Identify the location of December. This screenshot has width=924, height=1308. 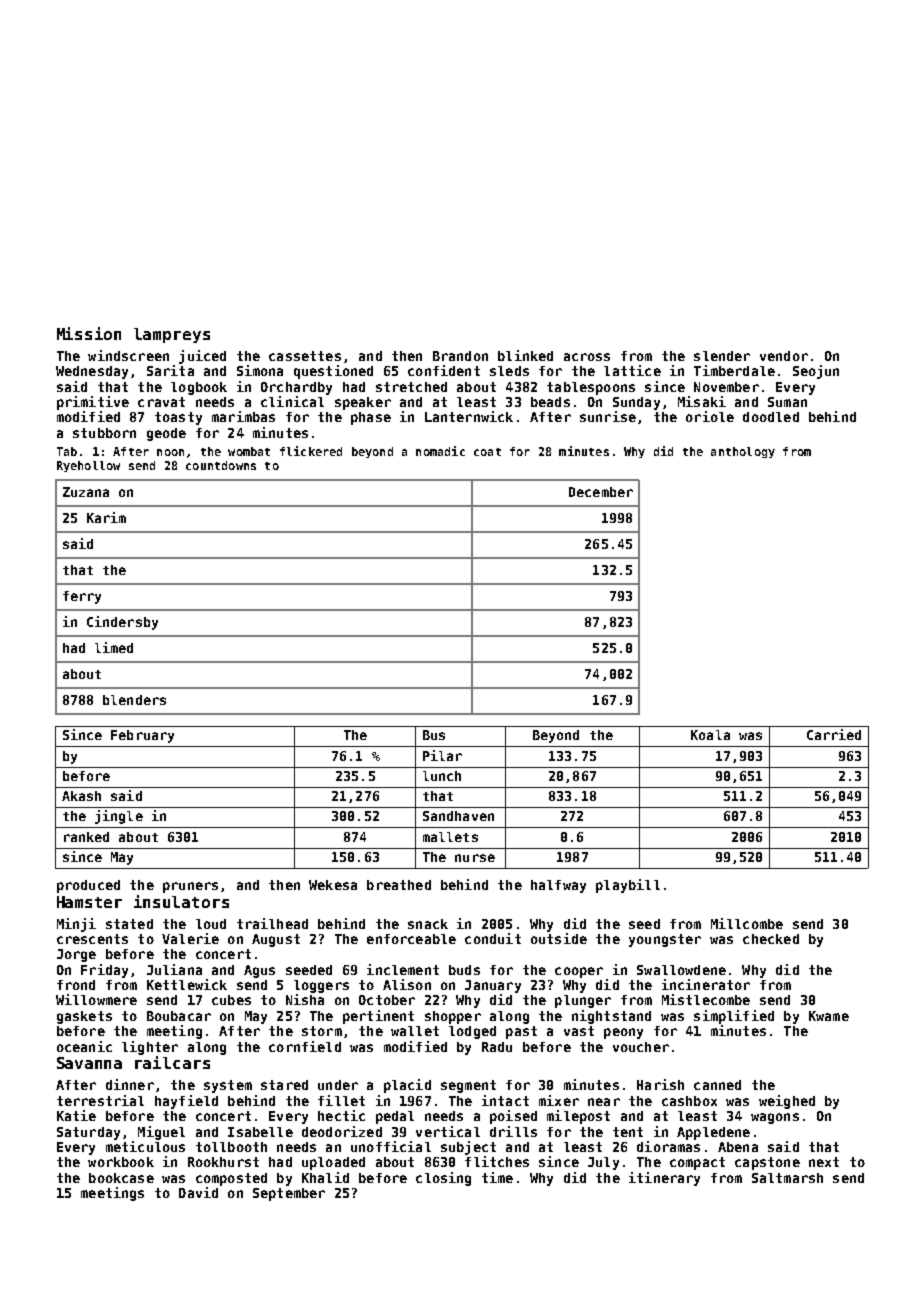
(601, 492).
